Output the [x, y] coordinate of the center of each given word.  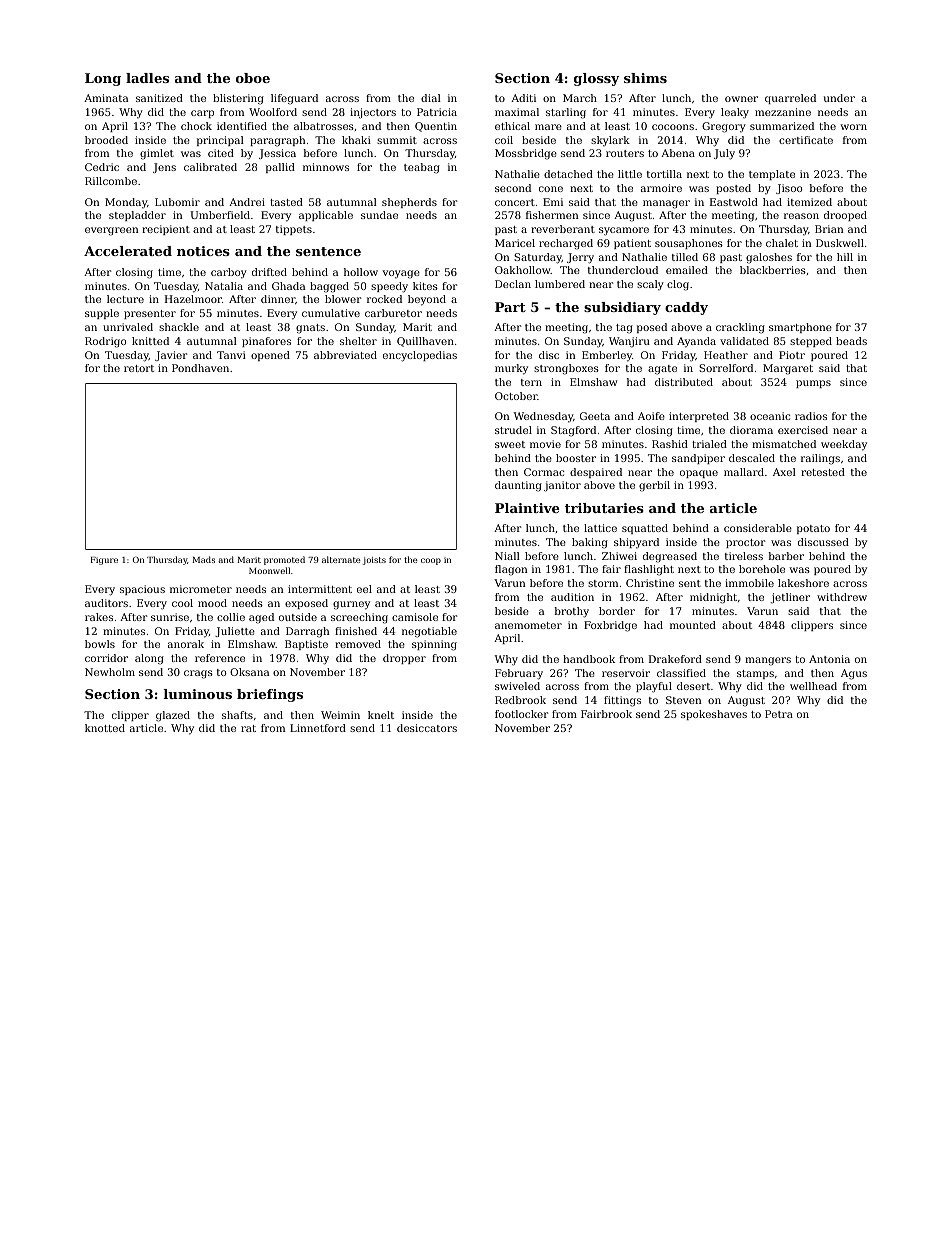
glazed [173, 716]
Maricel [515, 243]
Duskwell [840, 243]
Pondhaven [200, 368]
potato [813, 529]
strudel [513, 430]
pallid [280, 168]
